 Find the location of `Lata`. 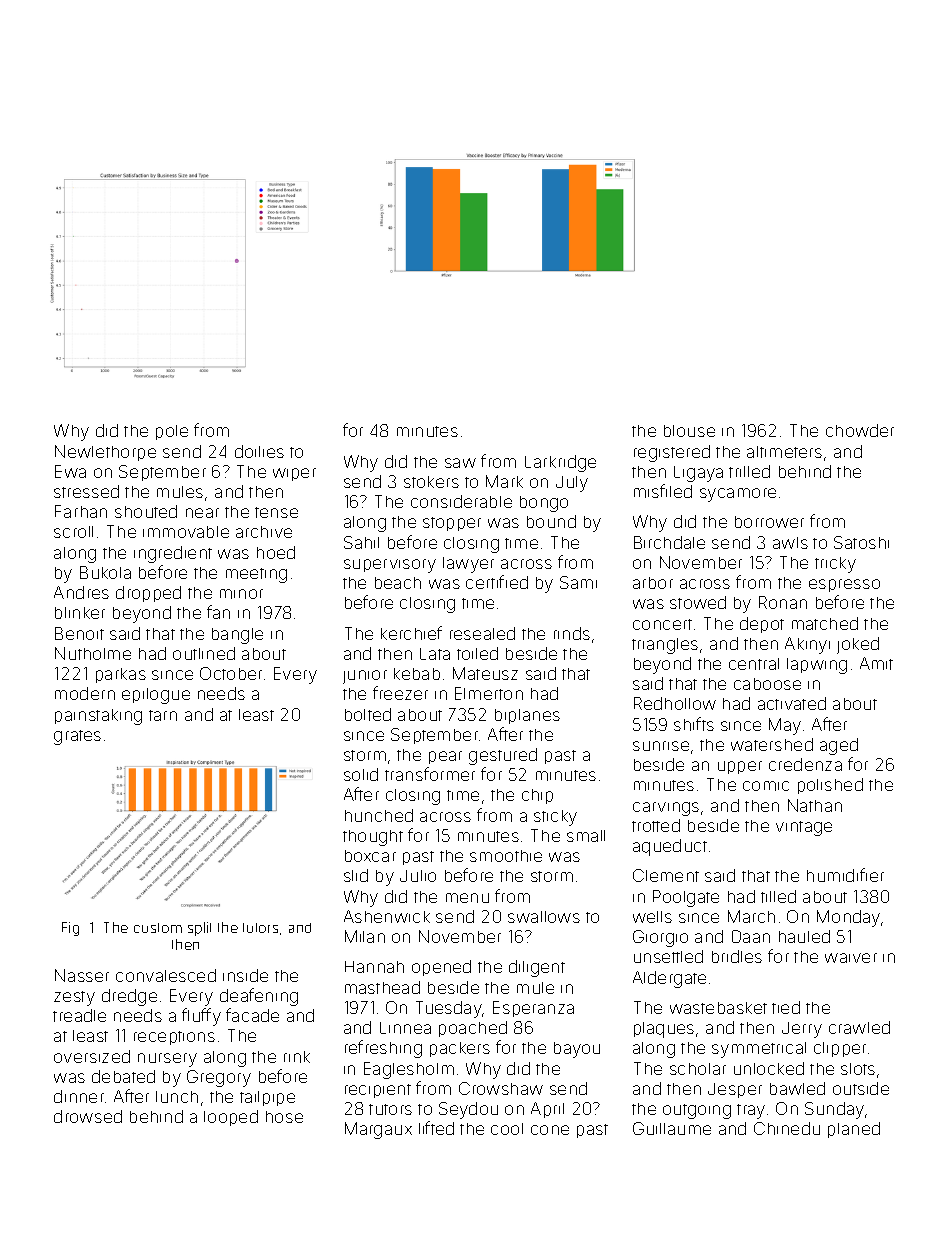

Lata is located at coordinates (435, 654).
